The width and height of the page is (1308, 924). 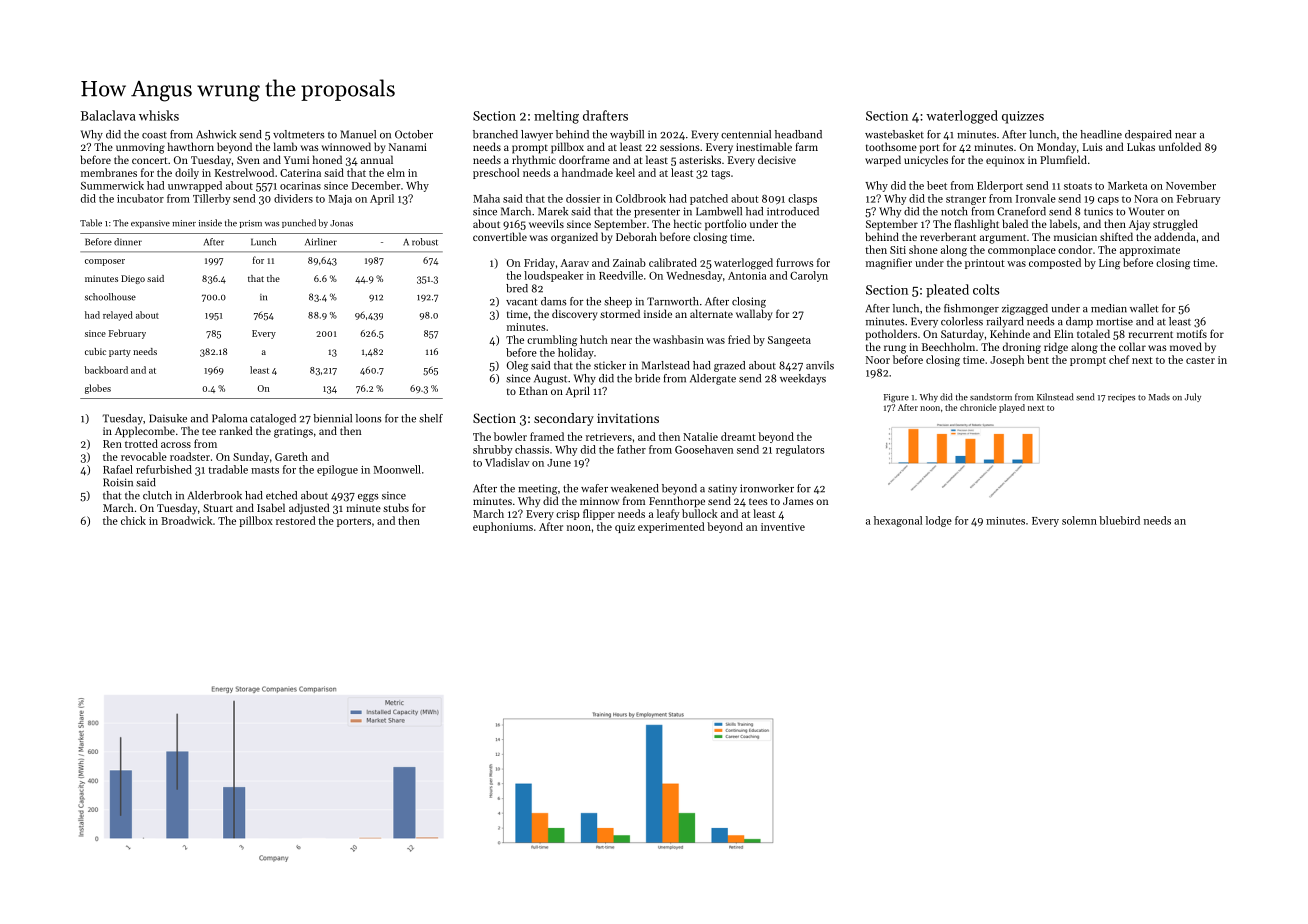 What do you see at coordinates (299, 134) in the page?
I see `voltmeters` at bounding box center [299, 134].
